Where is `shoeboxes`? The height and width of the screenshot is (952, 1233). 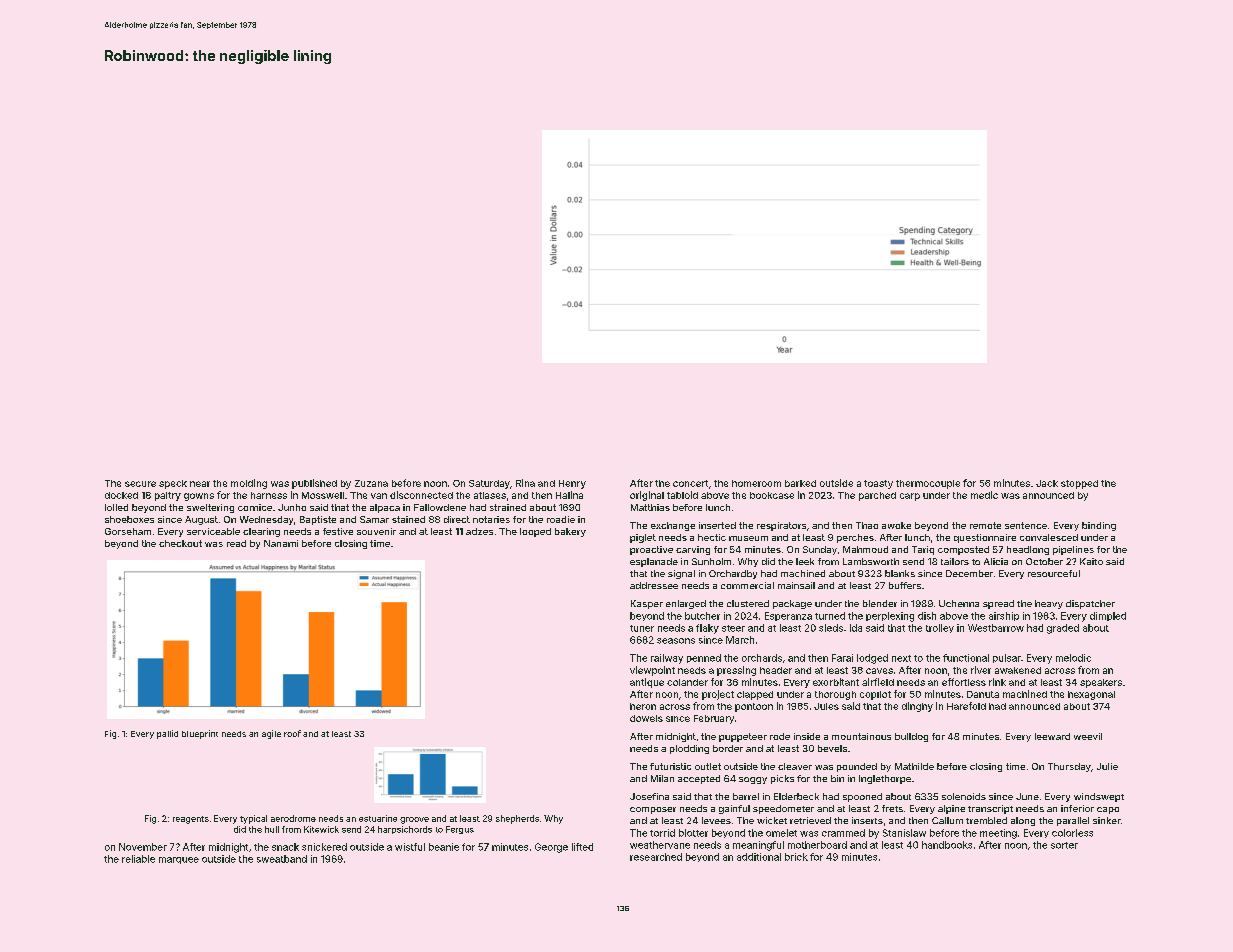 shoeboxes is located at coordinates (129, 519).
